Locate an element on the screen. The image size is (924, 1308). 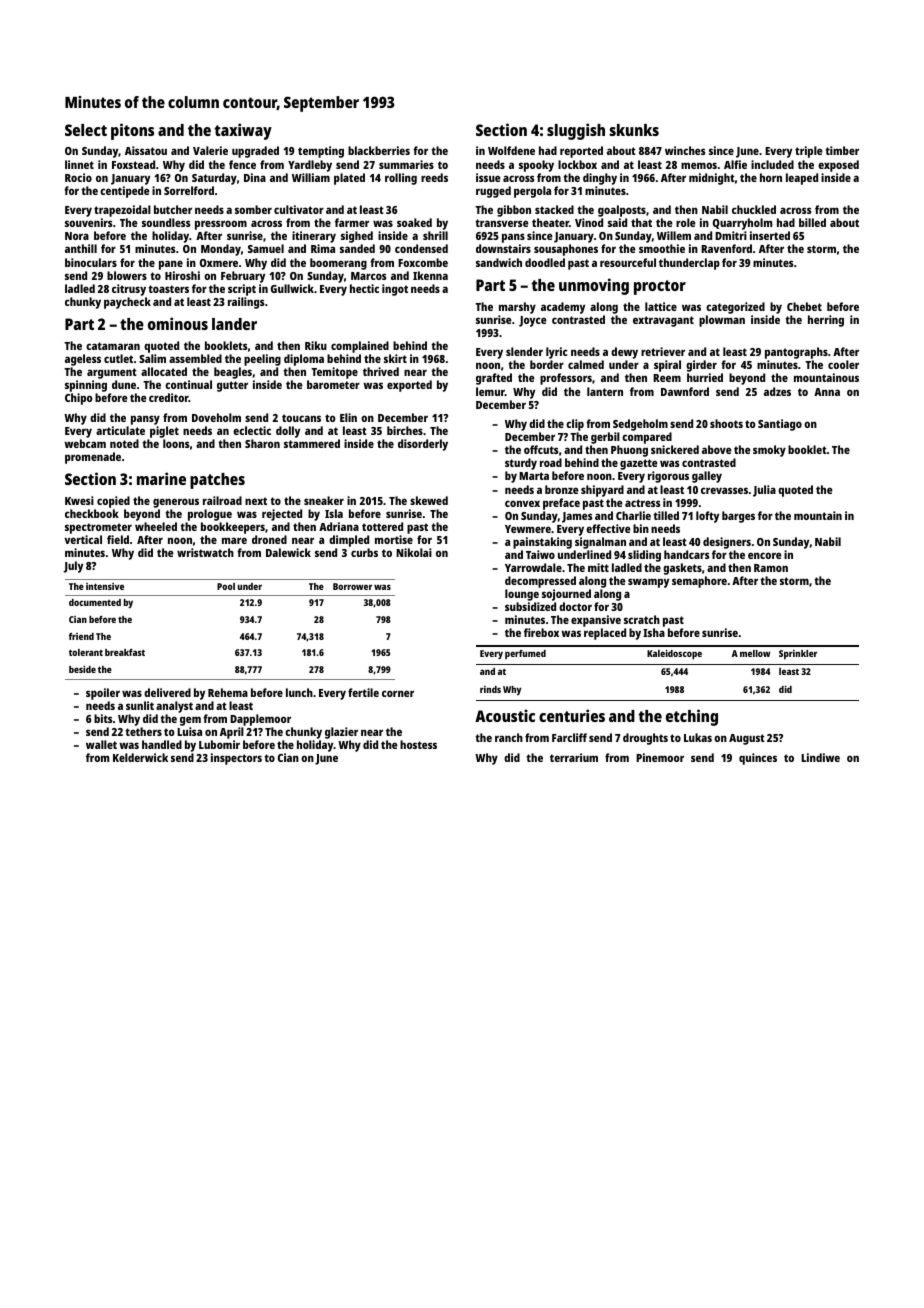
Select is located at coordinates (86, 130).
